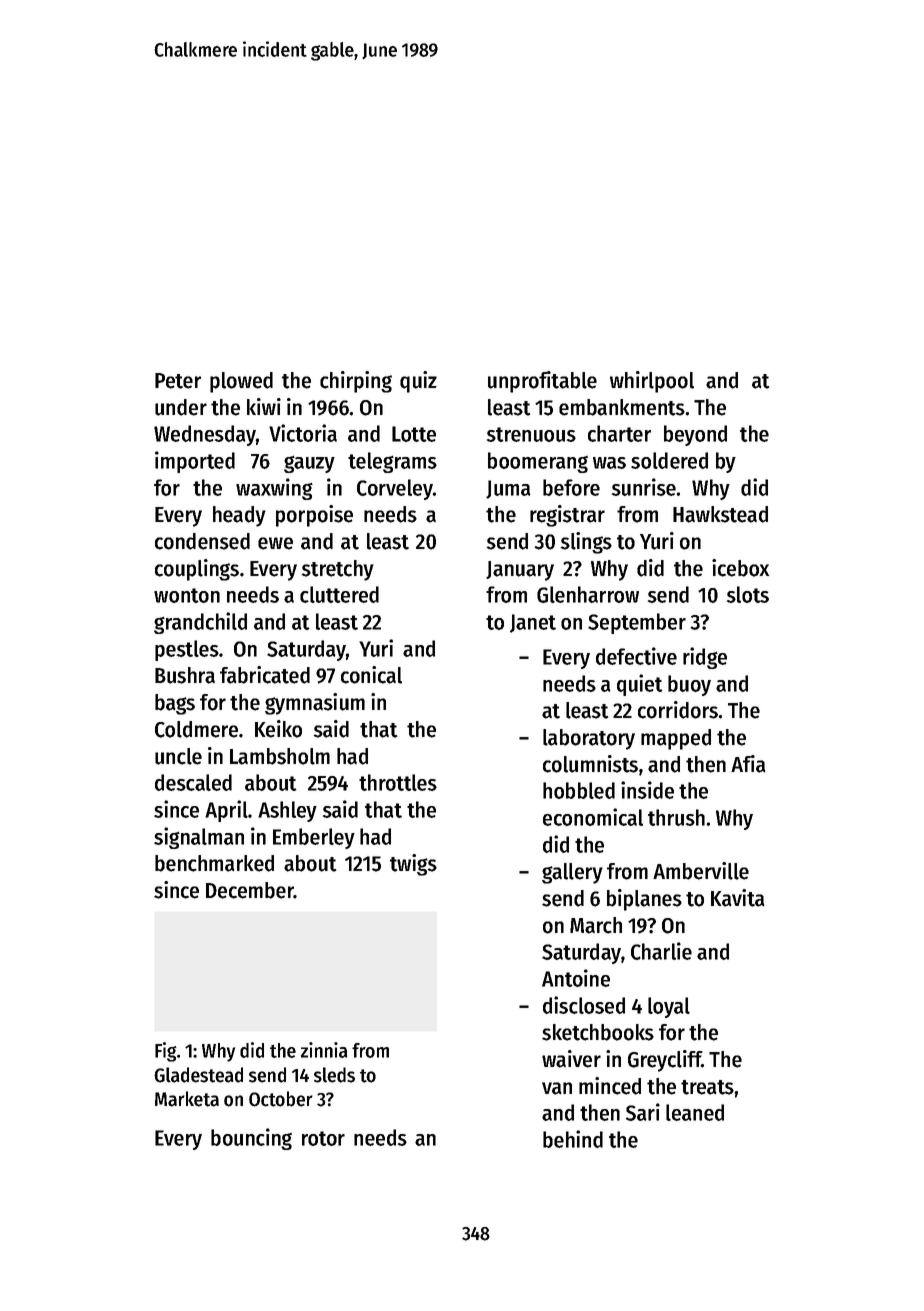  I want to click on condensed, so click(202, 541).
